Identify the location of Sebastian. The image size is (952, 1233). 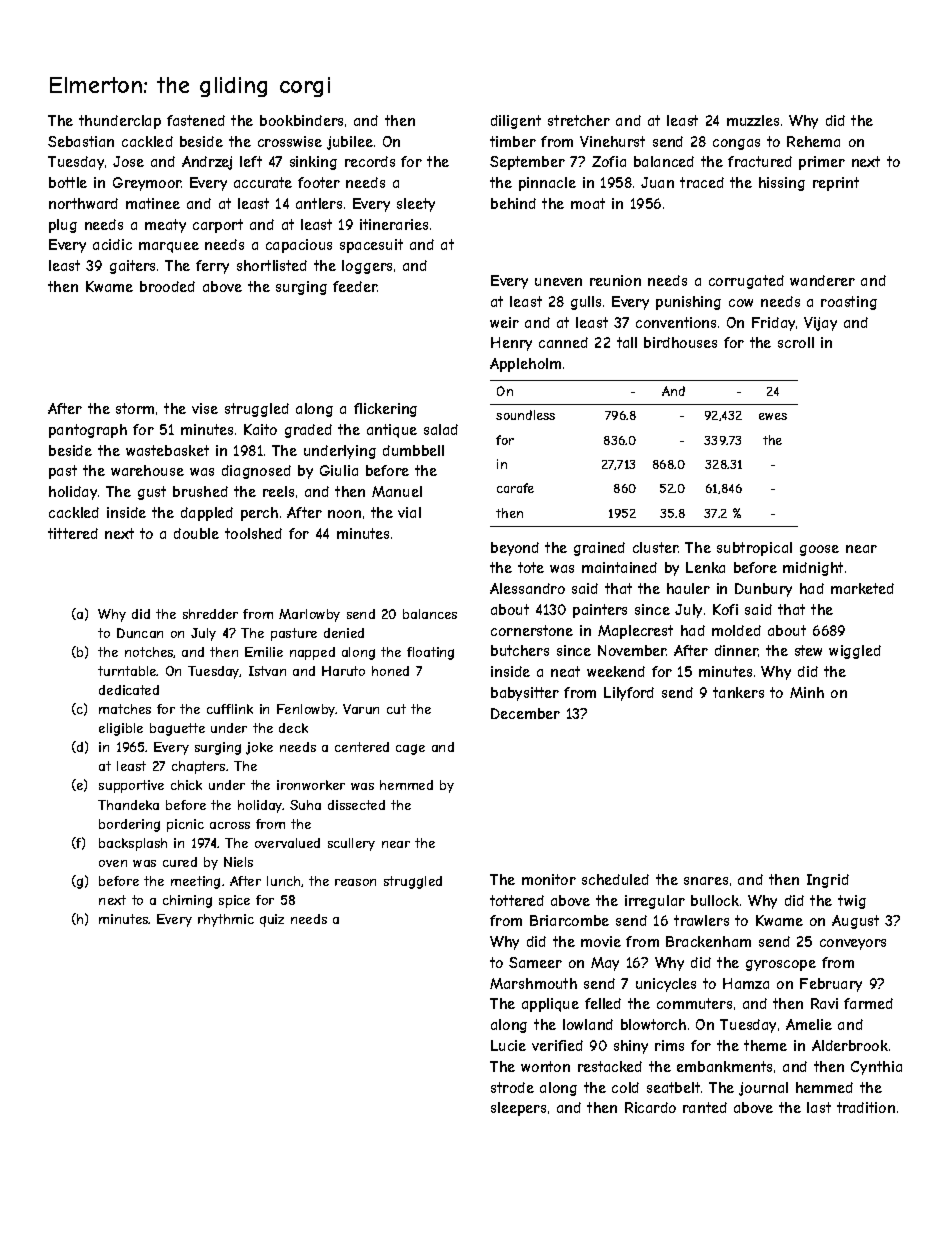
(81, 141).
